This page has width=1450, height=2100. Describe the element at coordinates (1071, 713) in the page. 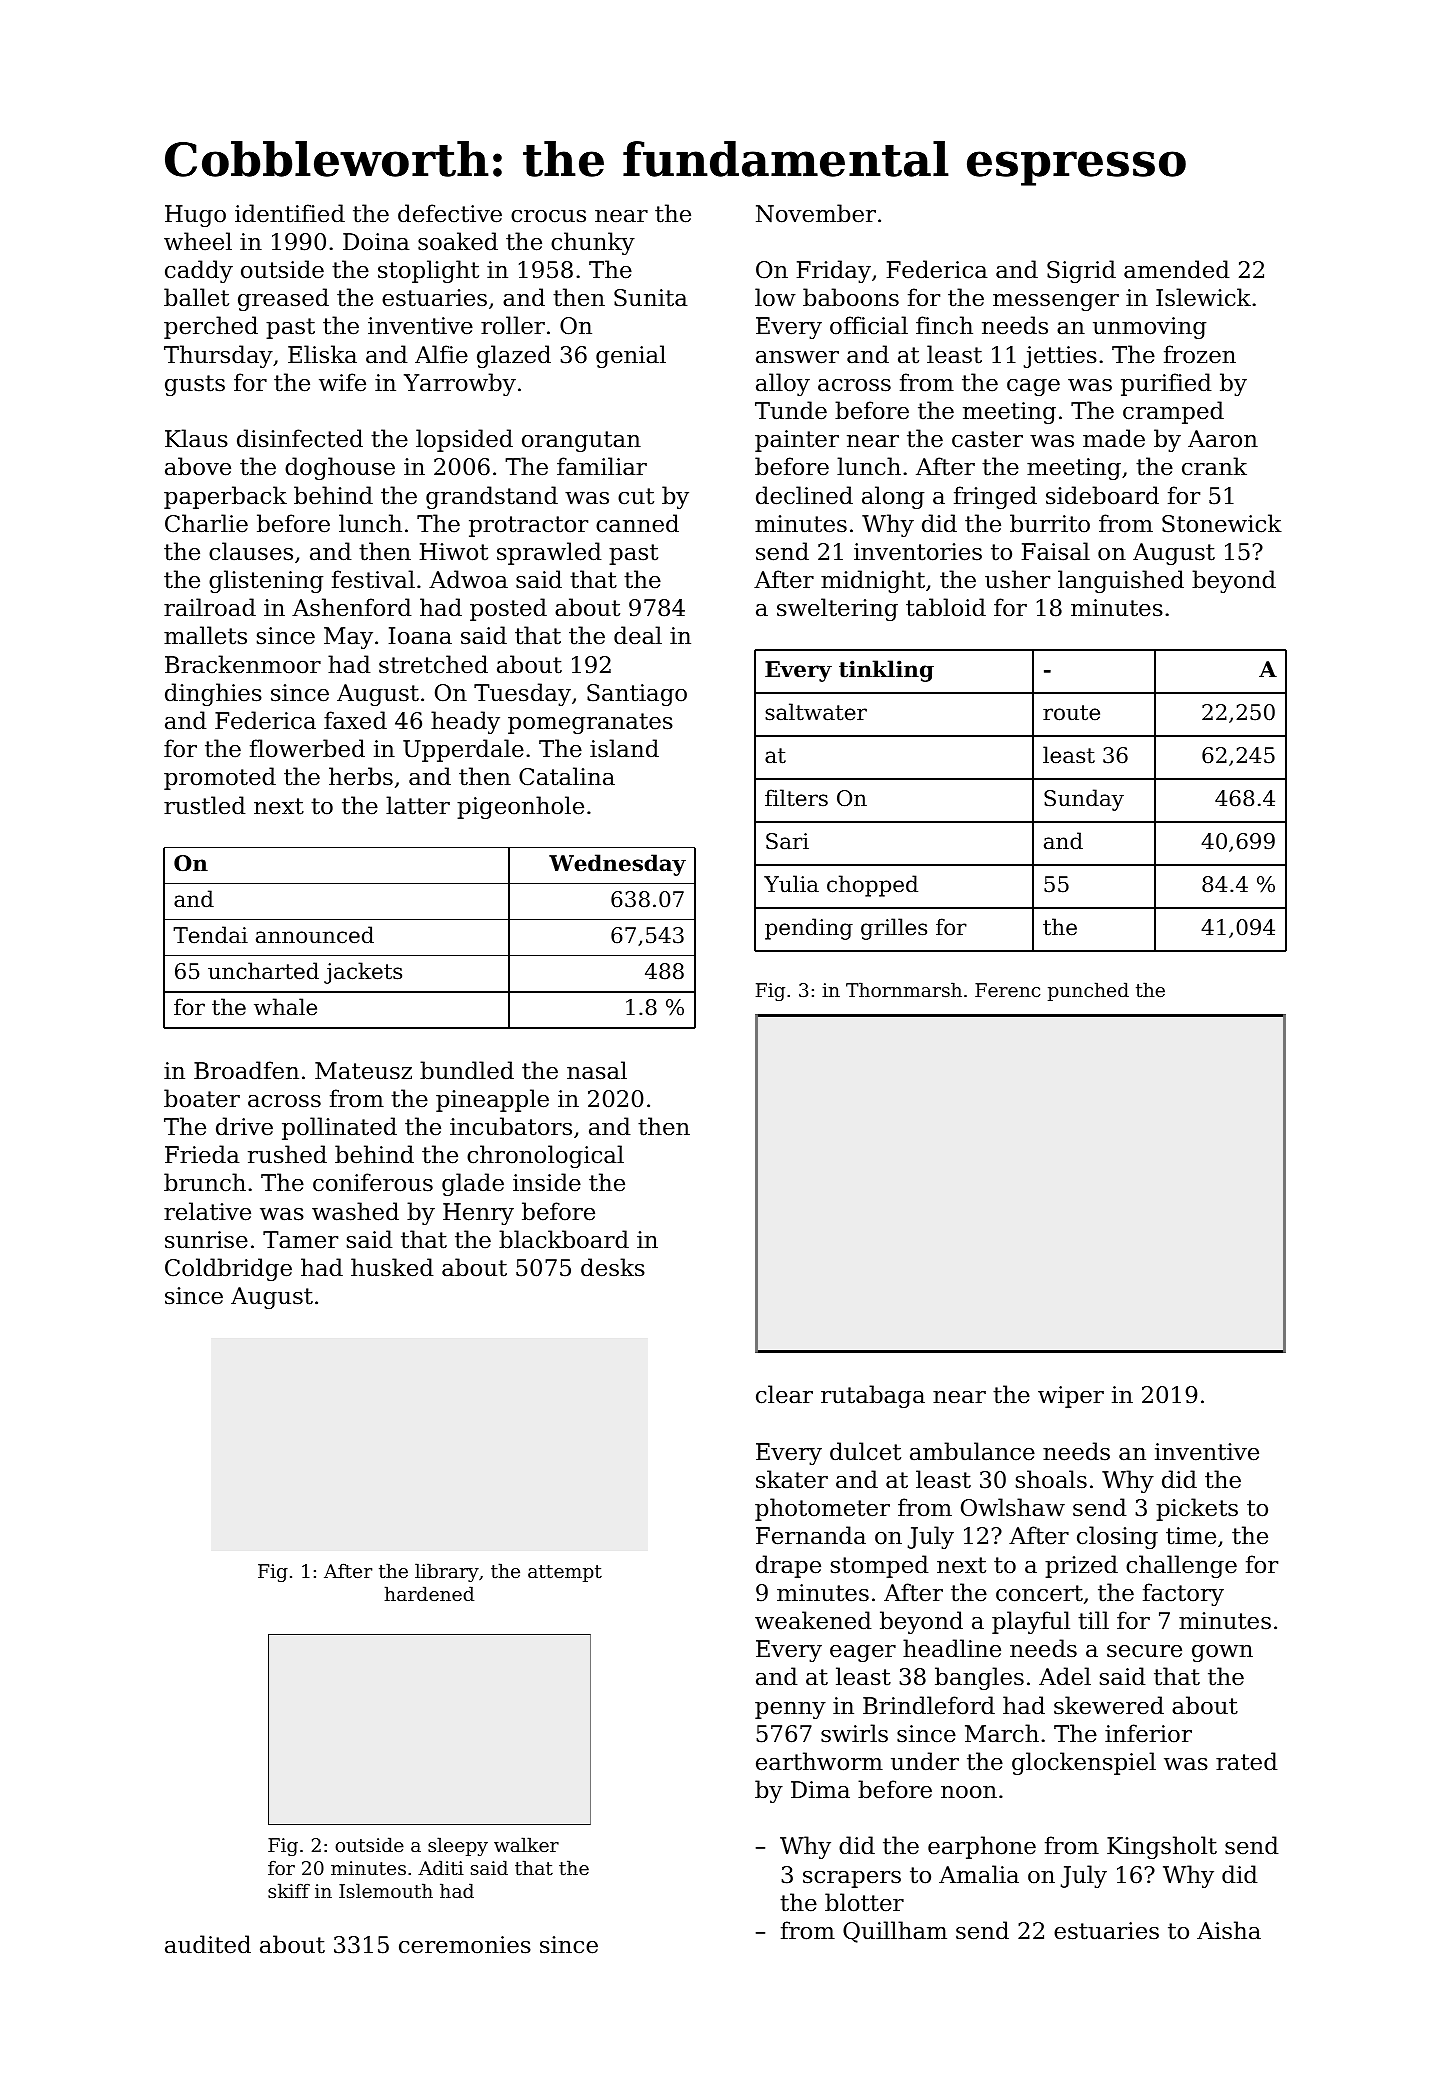

I see `route` at that location.
